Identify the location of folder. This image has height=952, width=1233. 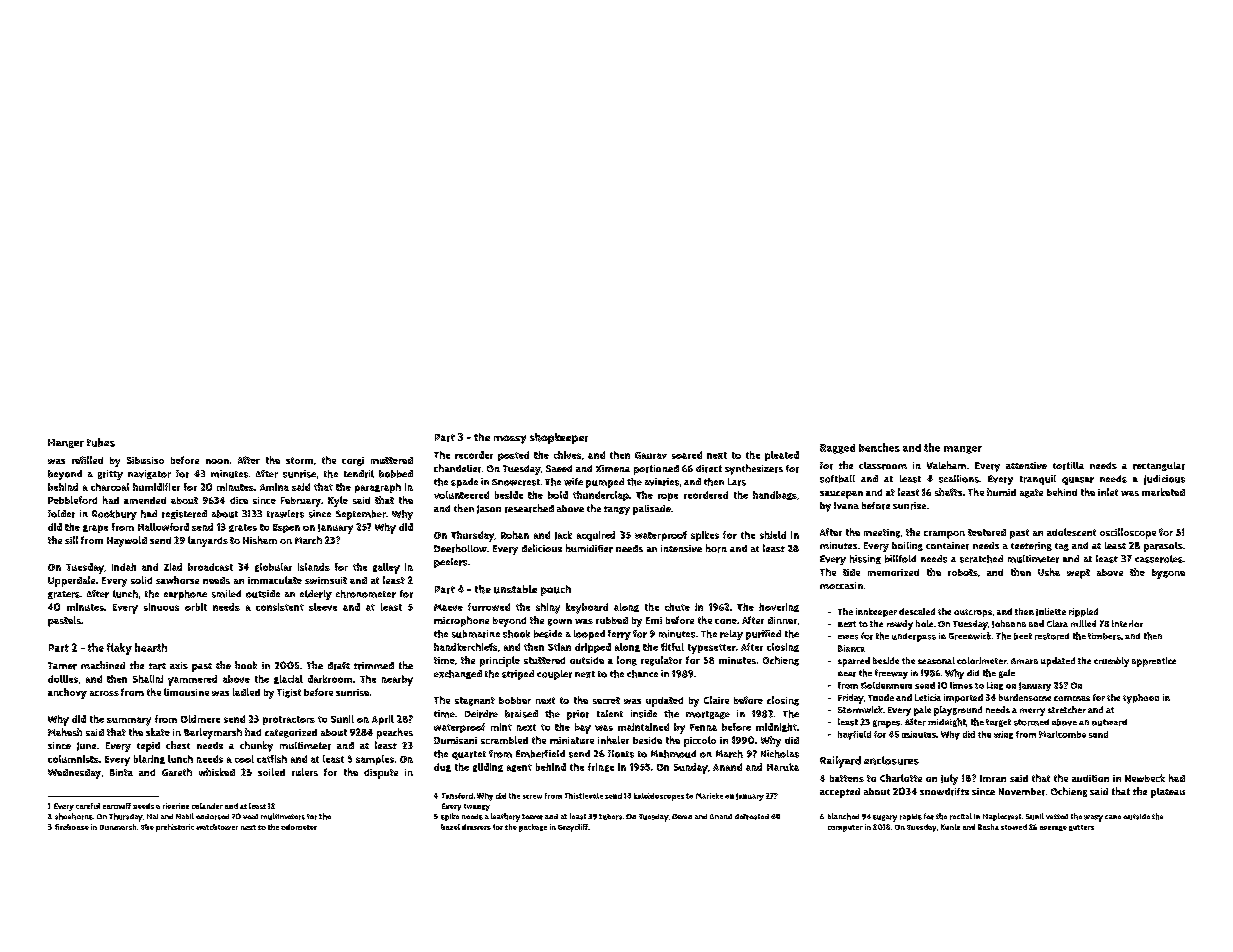
(61, 514).
